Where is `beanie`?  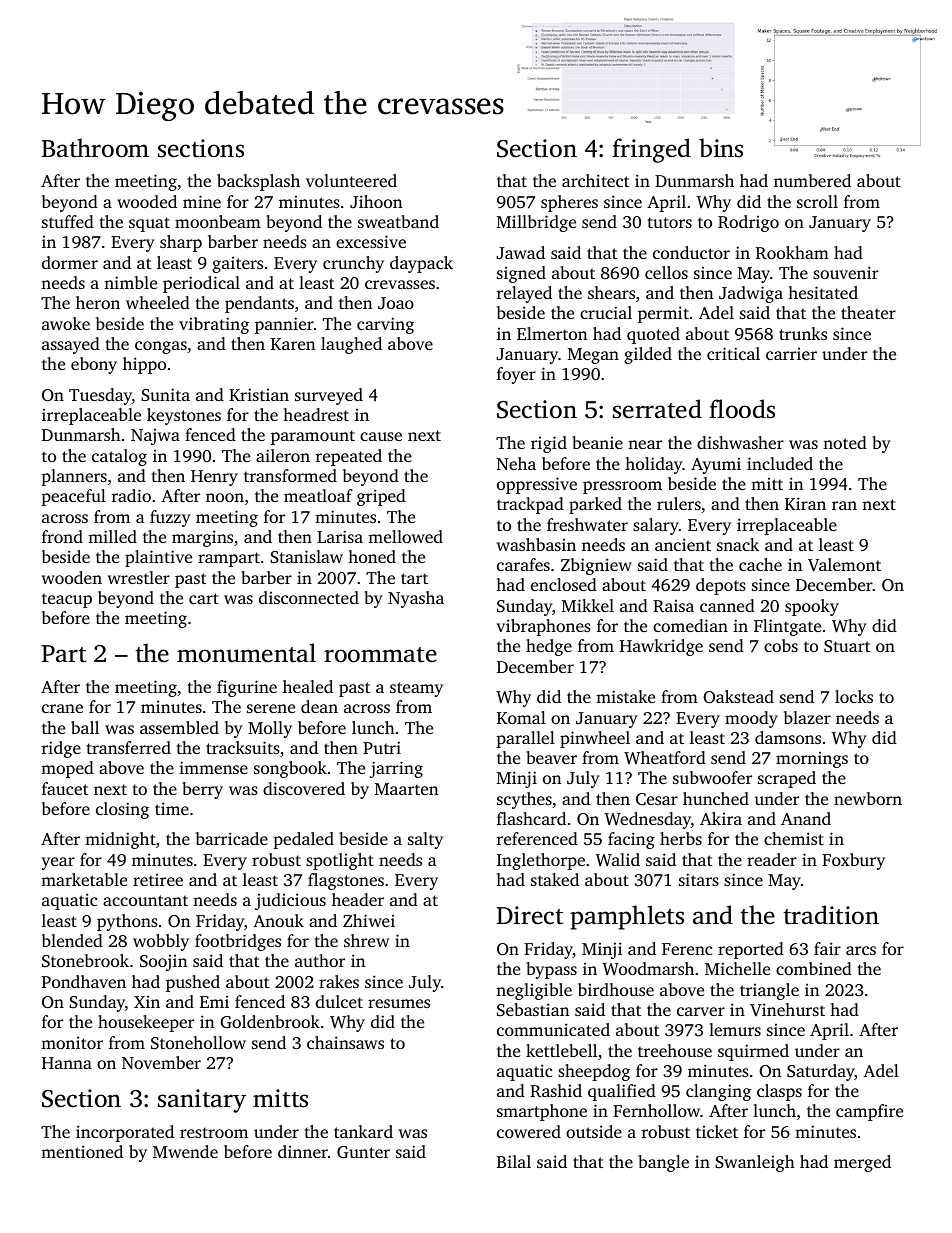
beanie is located at coordinates (597, 442).
